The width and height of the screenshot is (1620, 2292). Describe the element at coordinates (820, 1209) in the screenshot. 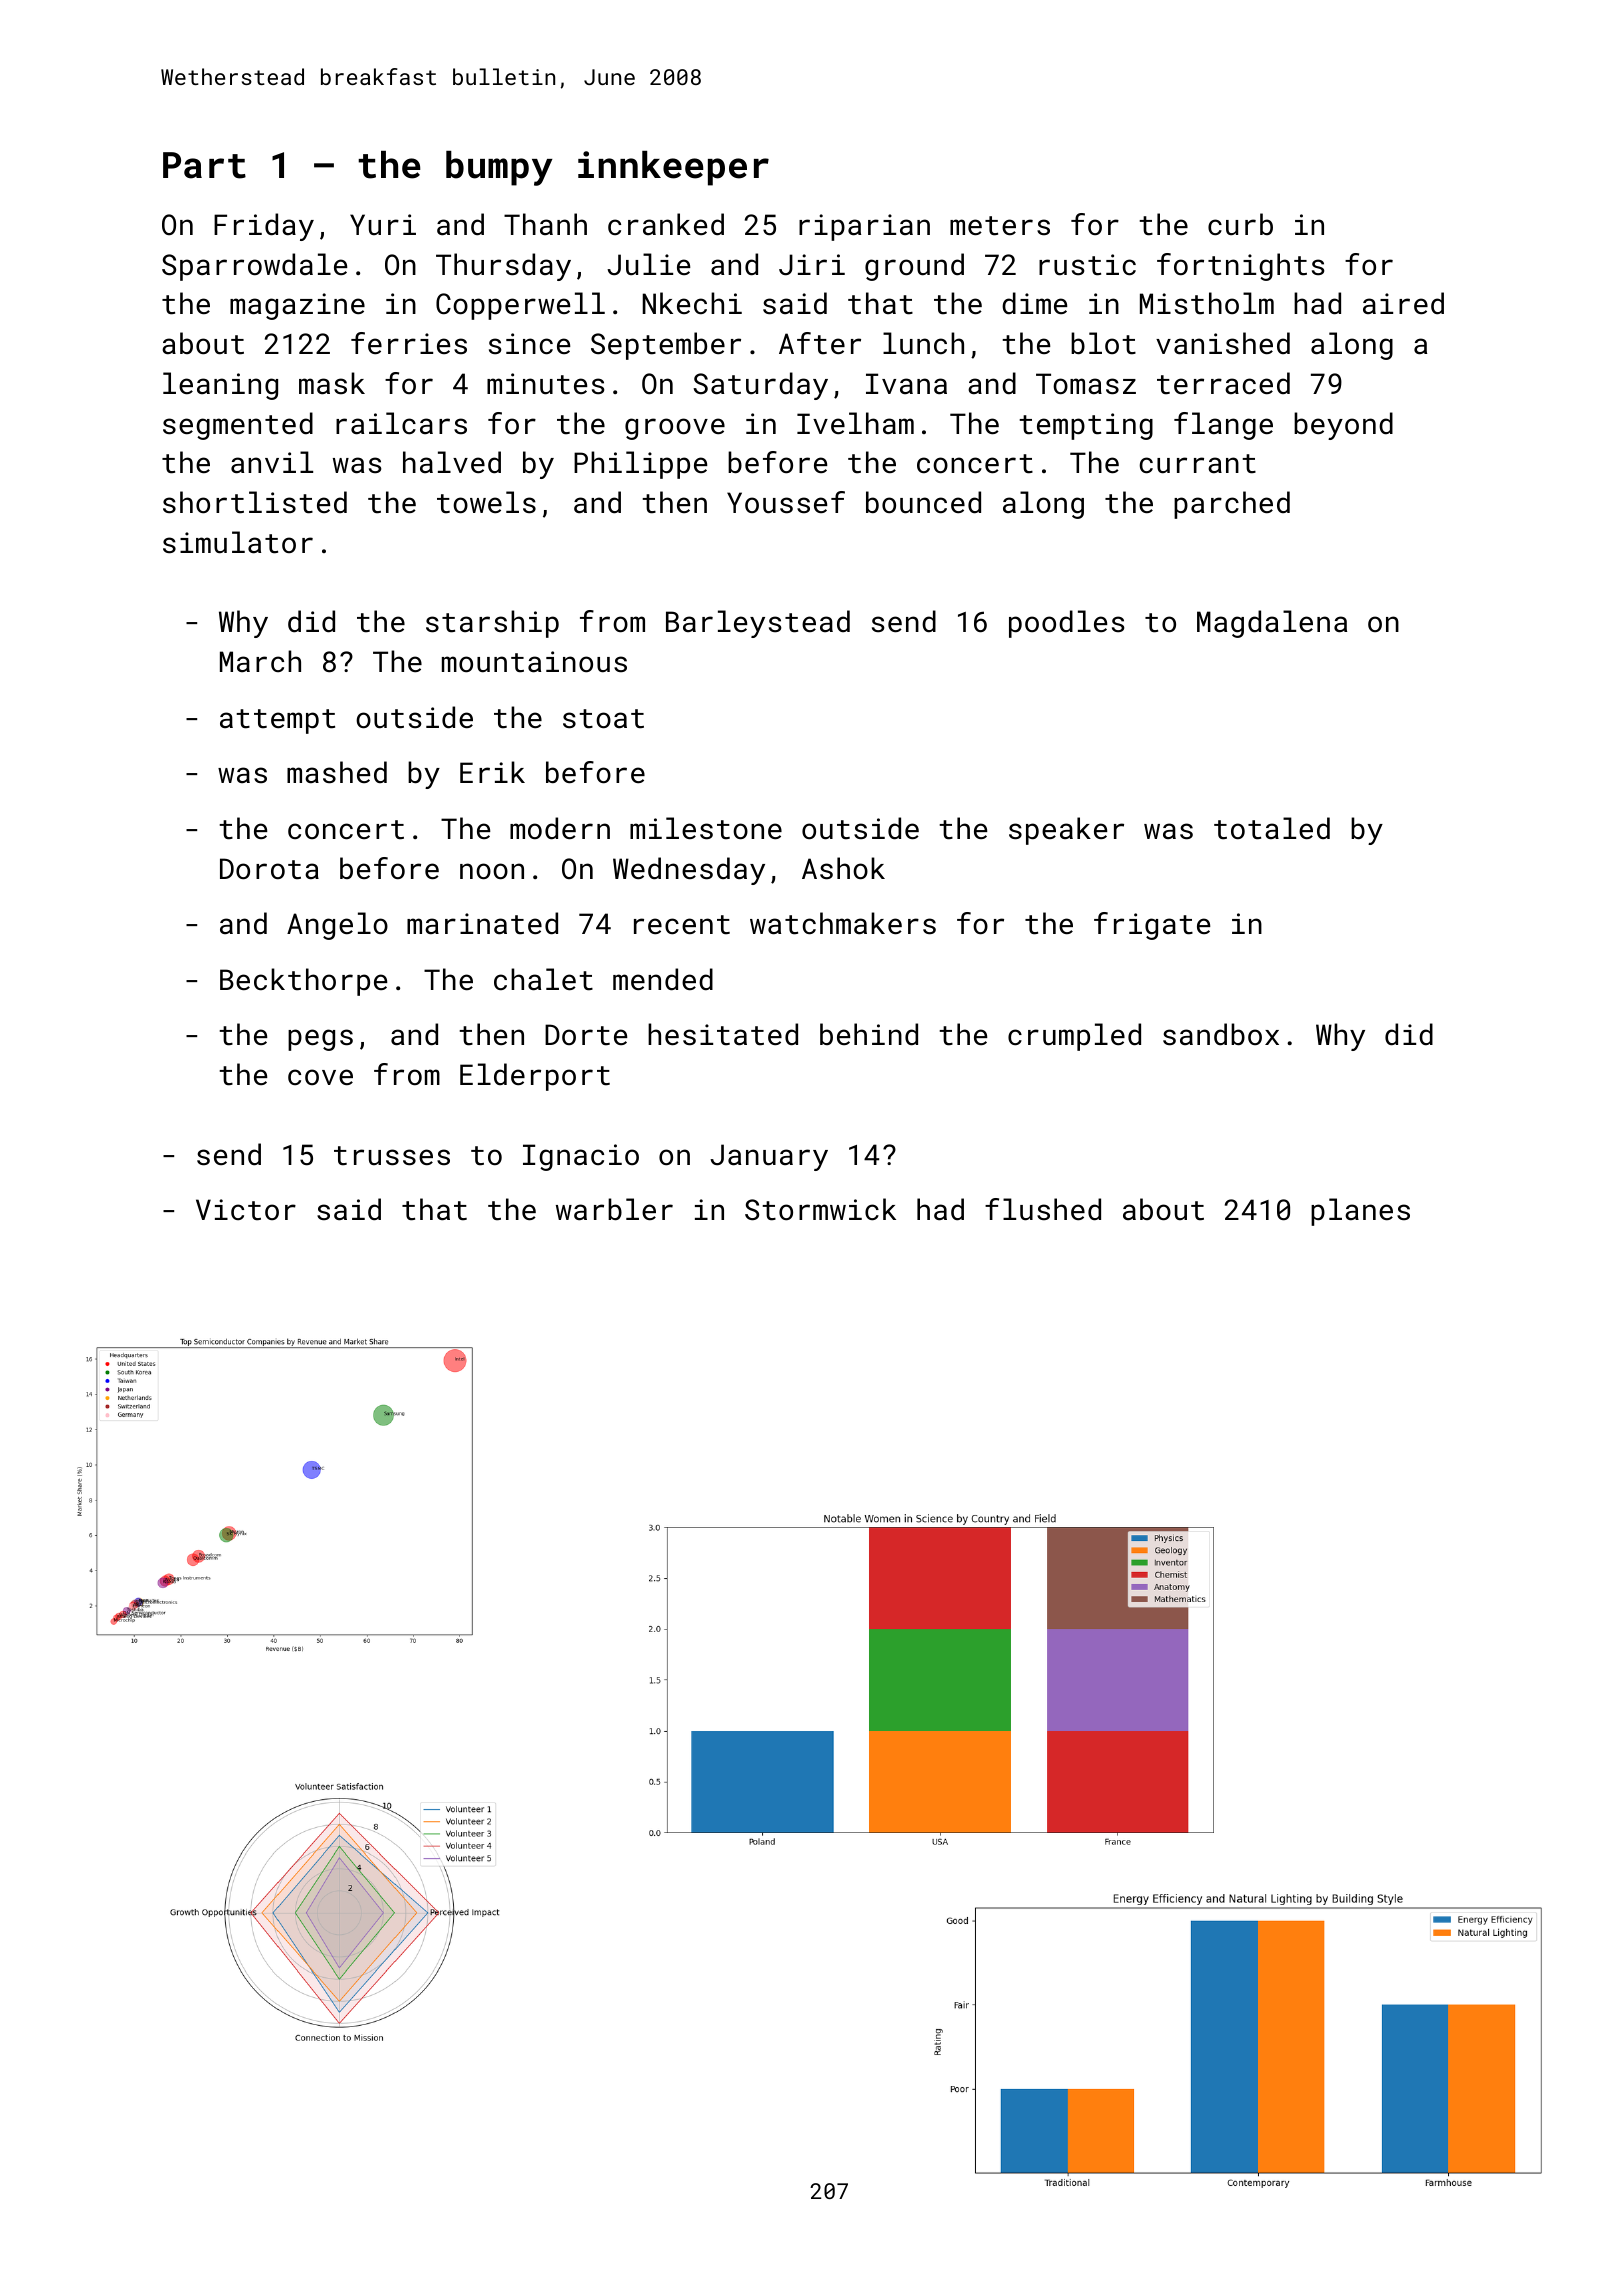

I see `Stormwick` at that location.
